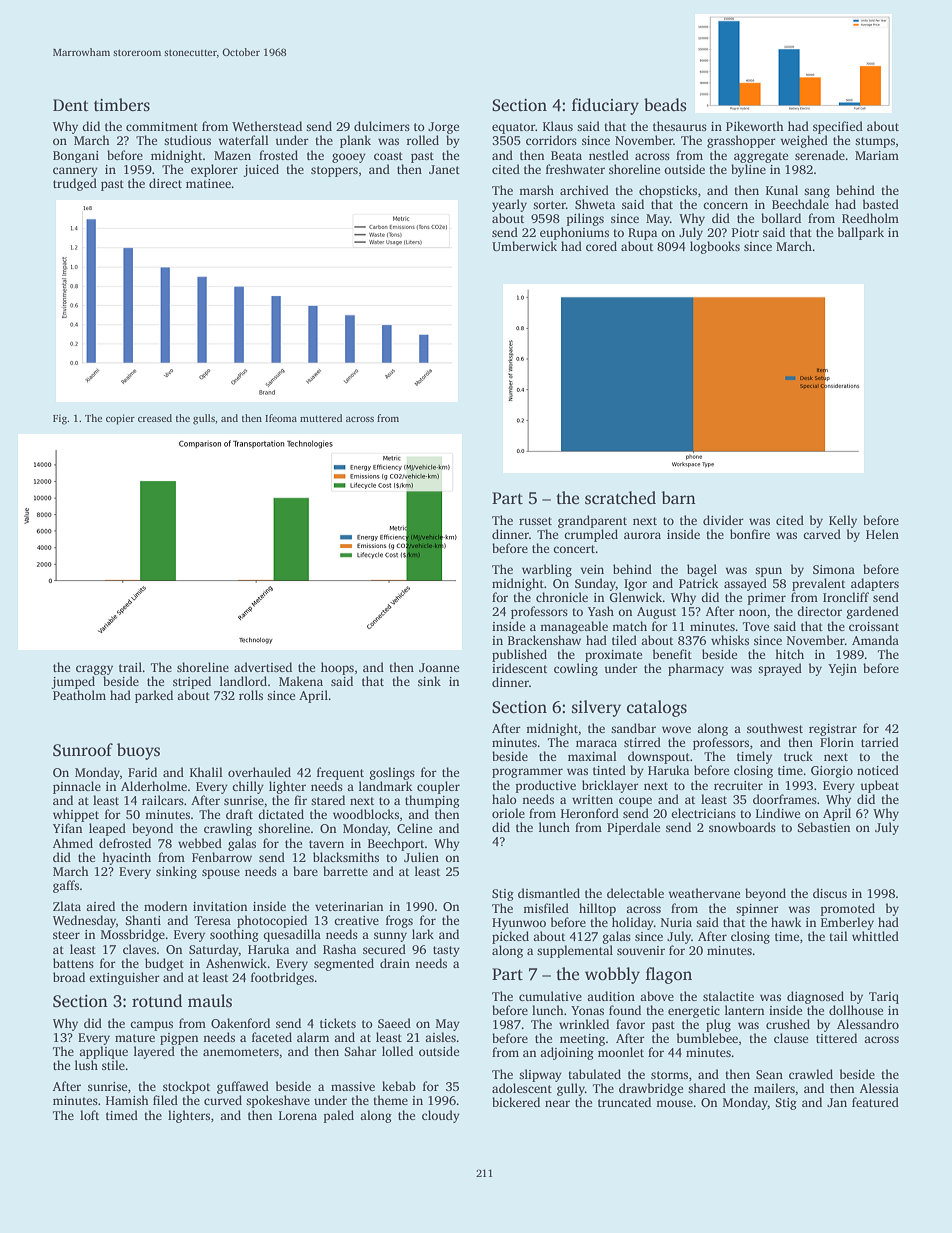 This image has height=1233, width=952. What do you see at coordinates (103, 1052) in the image?
I see `applique` at bounding box center [103, 1052].
